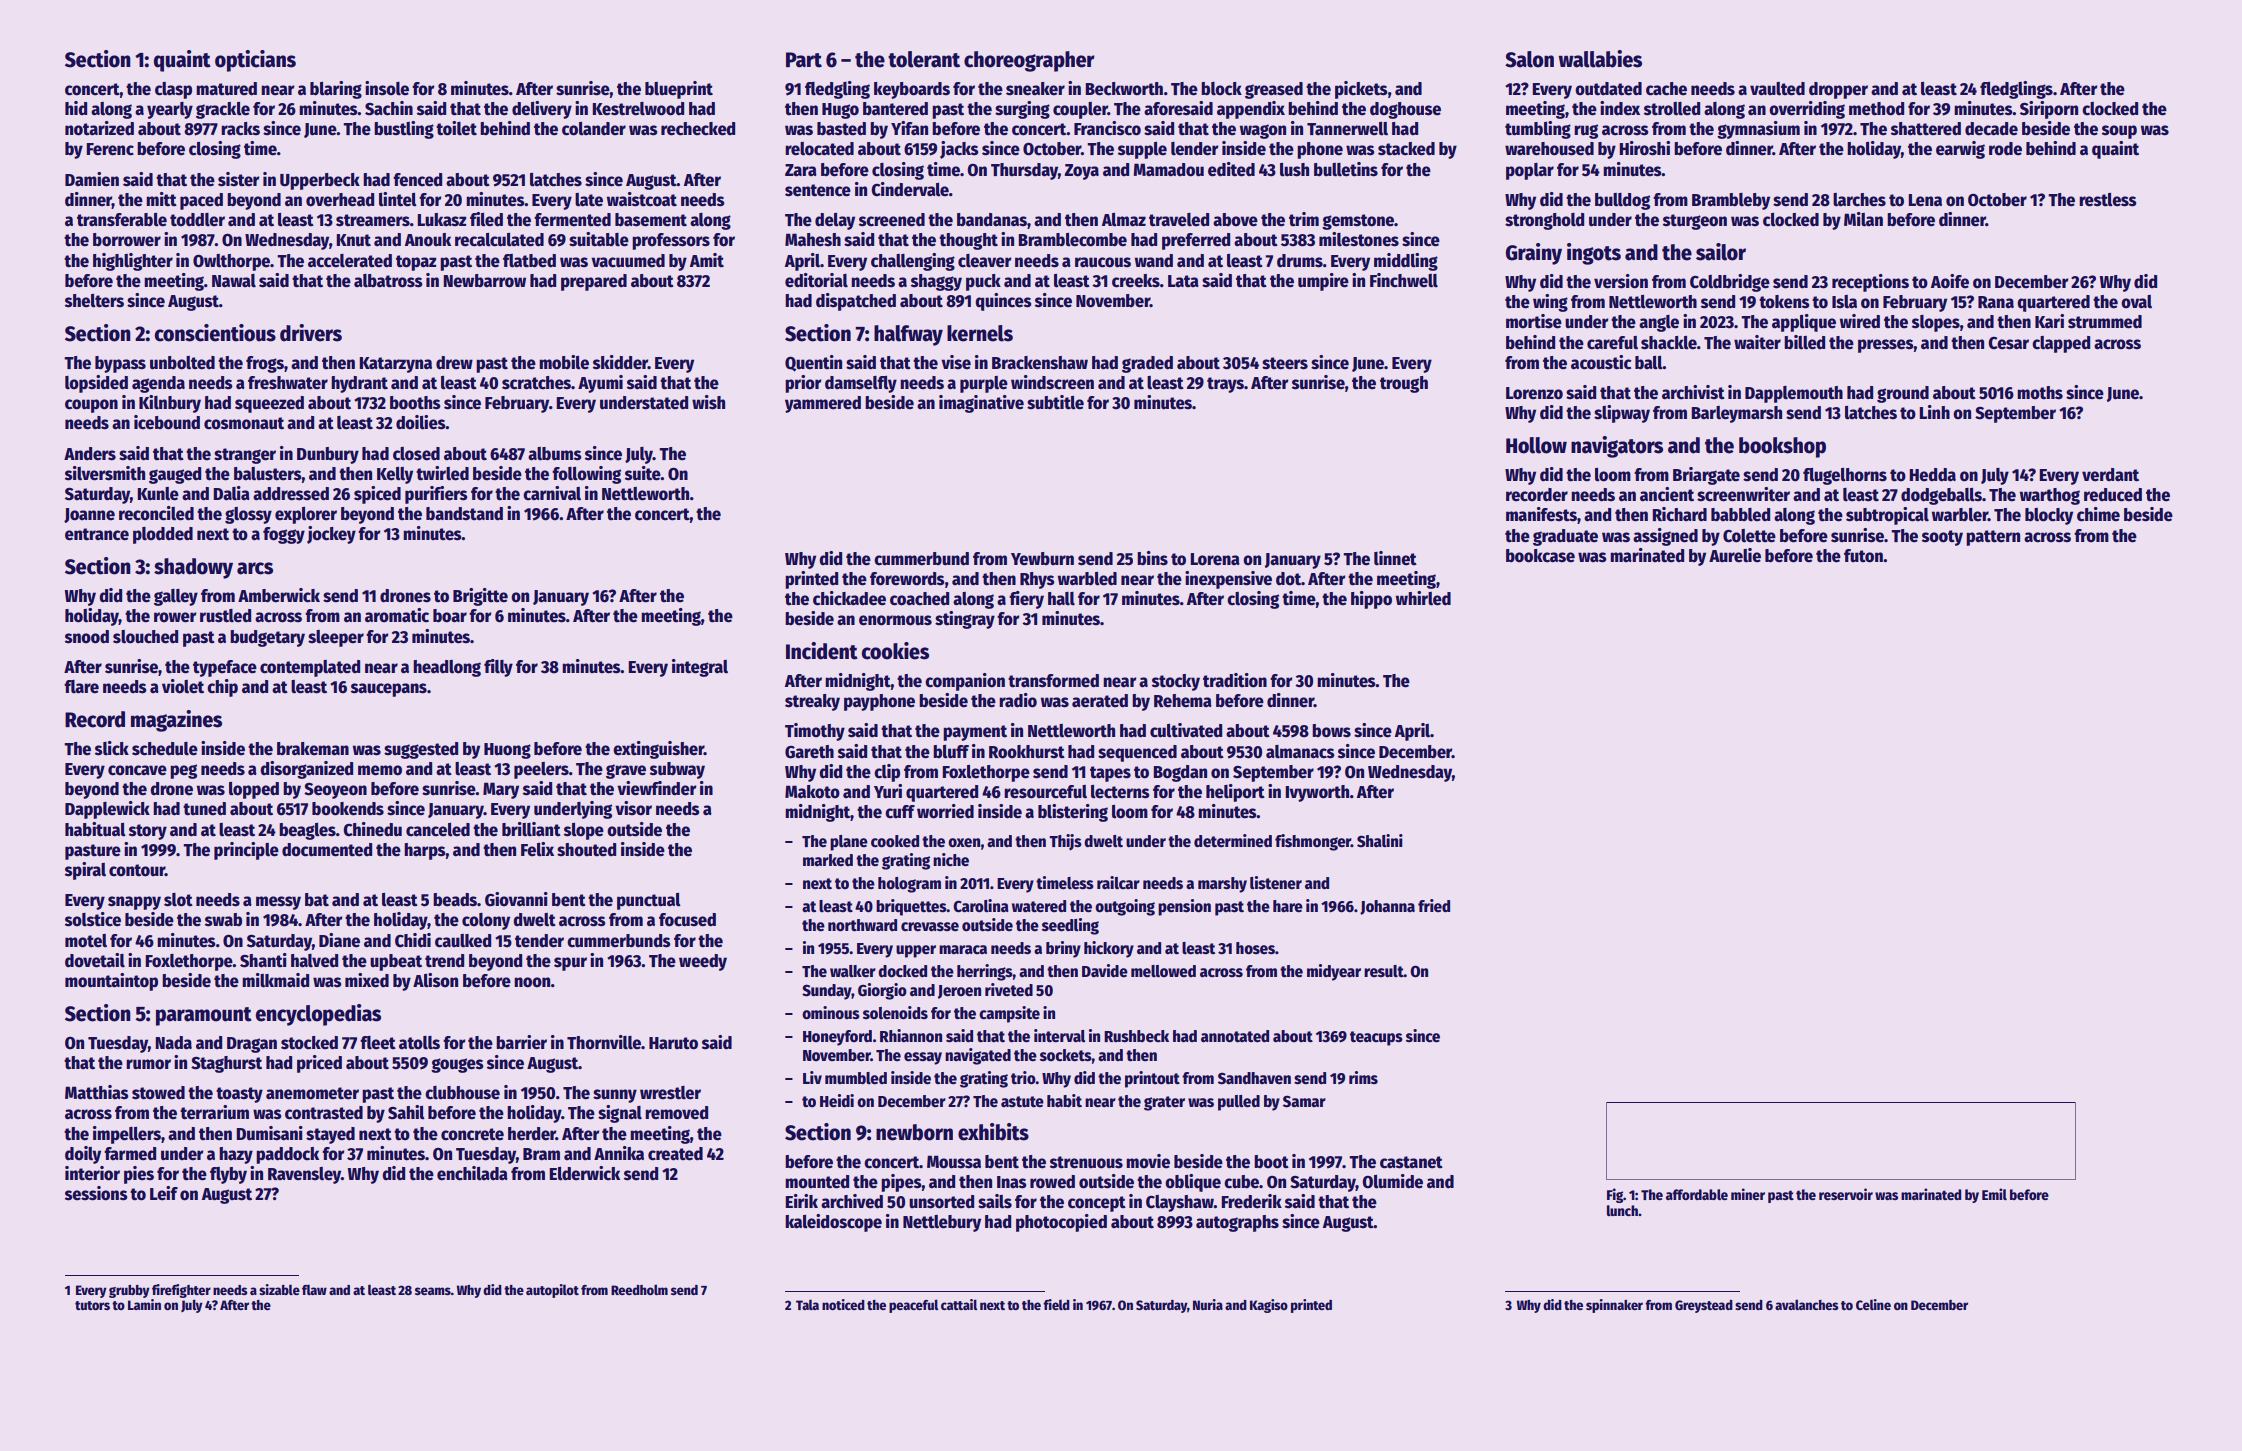 Image resolution: width=2242 pixels, height=1451 pixels. Describe the element at coordinates (318, 1015) in the screenshot. I see `encyclopedias` at that location.
